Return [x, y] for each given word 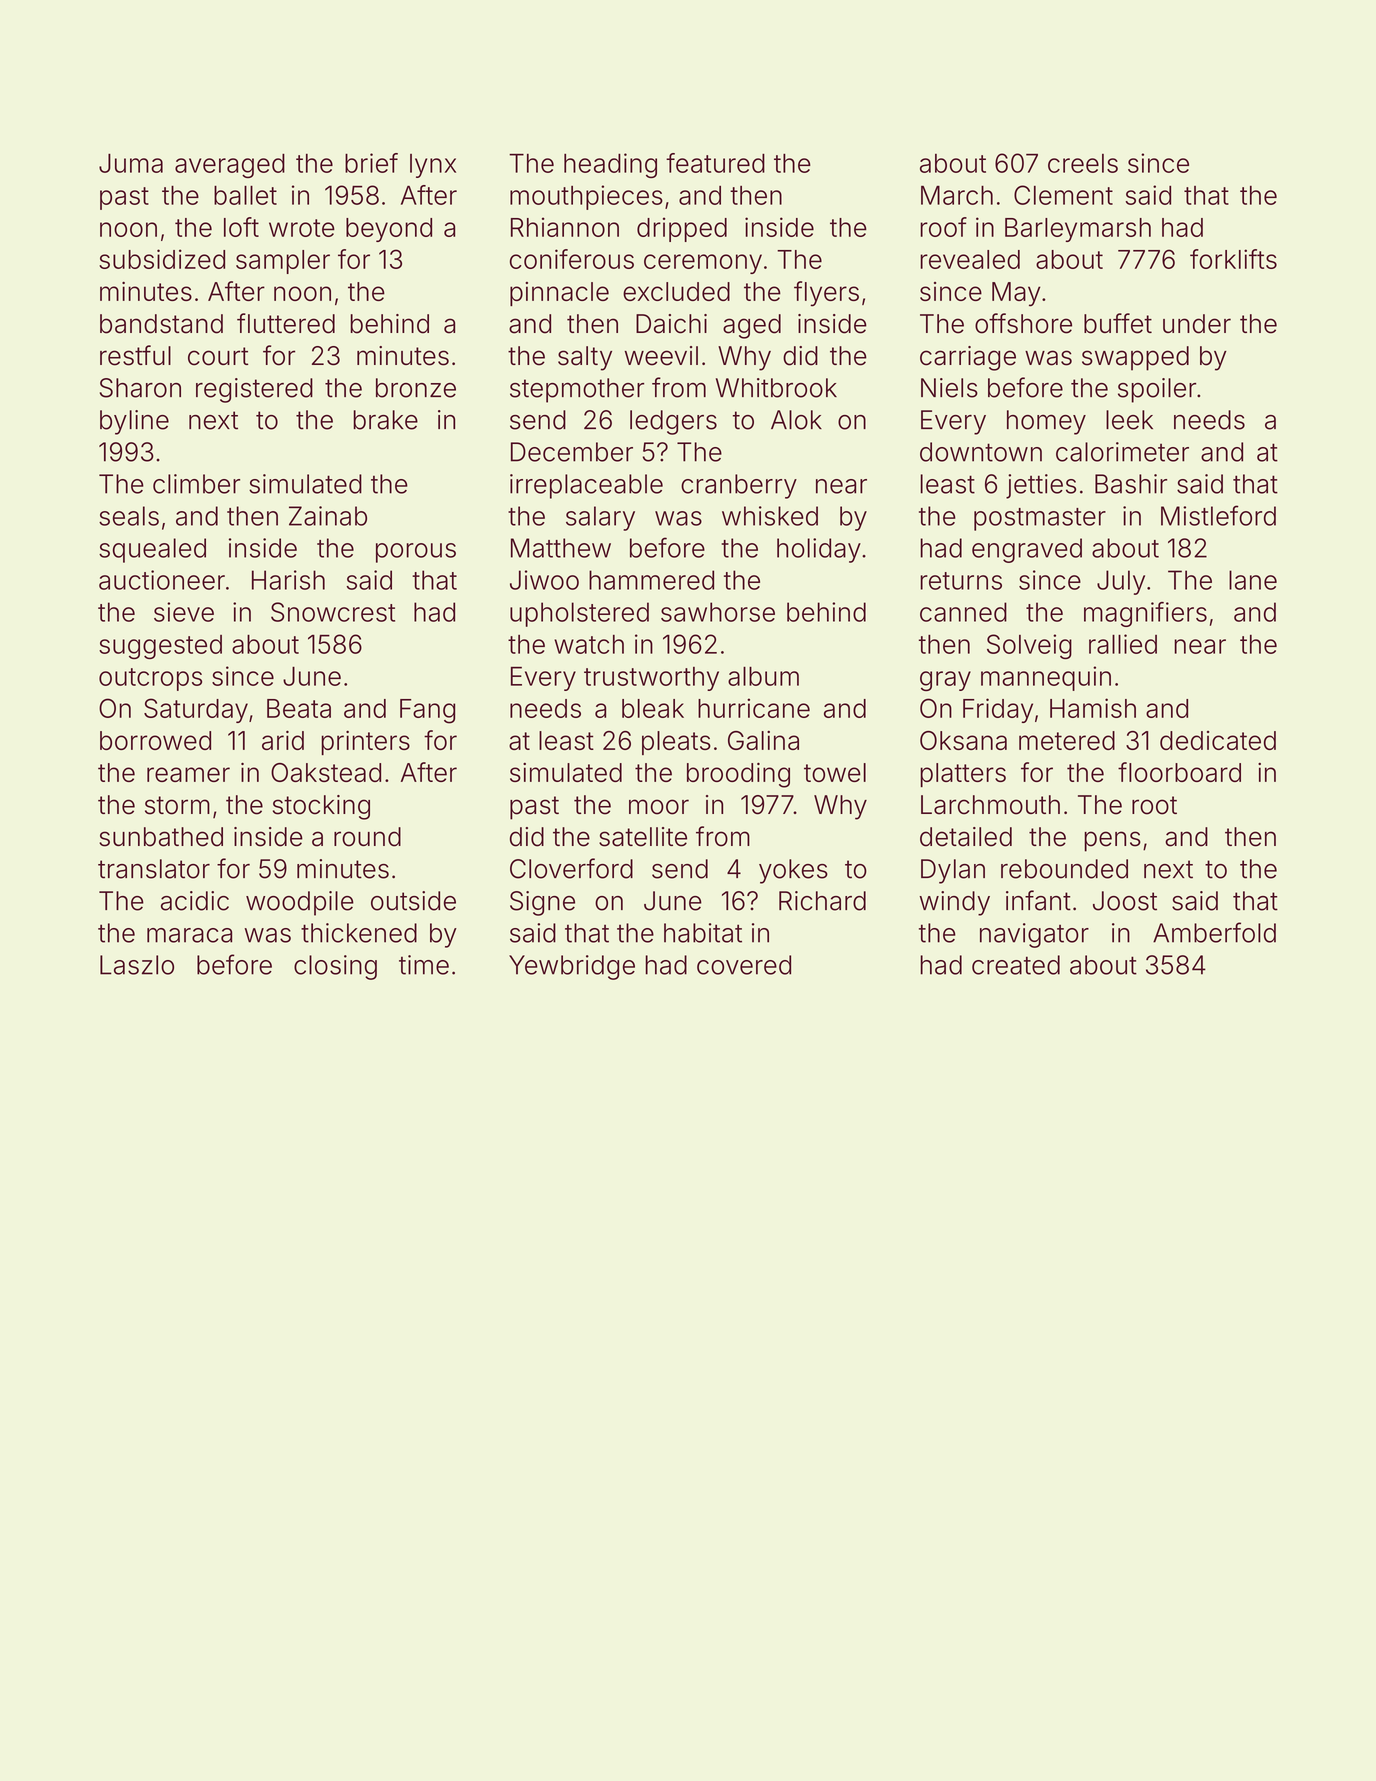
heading [610, 165]
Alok [796, 420]
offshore [1023, 323]
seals [129, 516]
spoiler [1157, 390]
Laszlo [137, 965]
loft [241, 227]
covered [744, 965]
